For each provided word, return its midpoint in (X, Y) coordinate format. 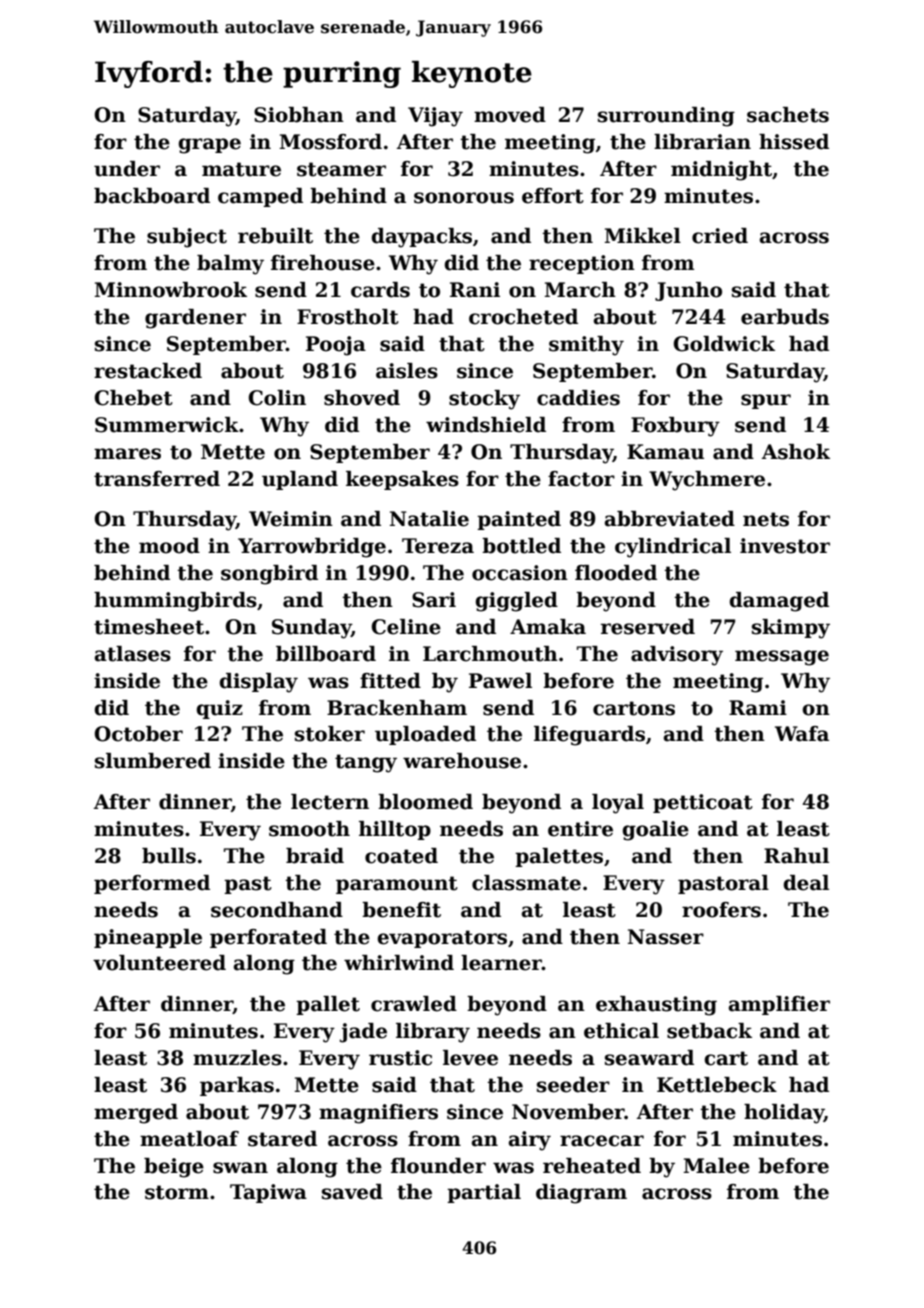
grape (209, 146)
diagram (581, 1194)
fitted (390, 681)
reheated (592, 1166)
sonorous (464, 198)
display (258, 683)
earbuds (785, 317)
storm (177, 1192)
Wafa (802, 734)
